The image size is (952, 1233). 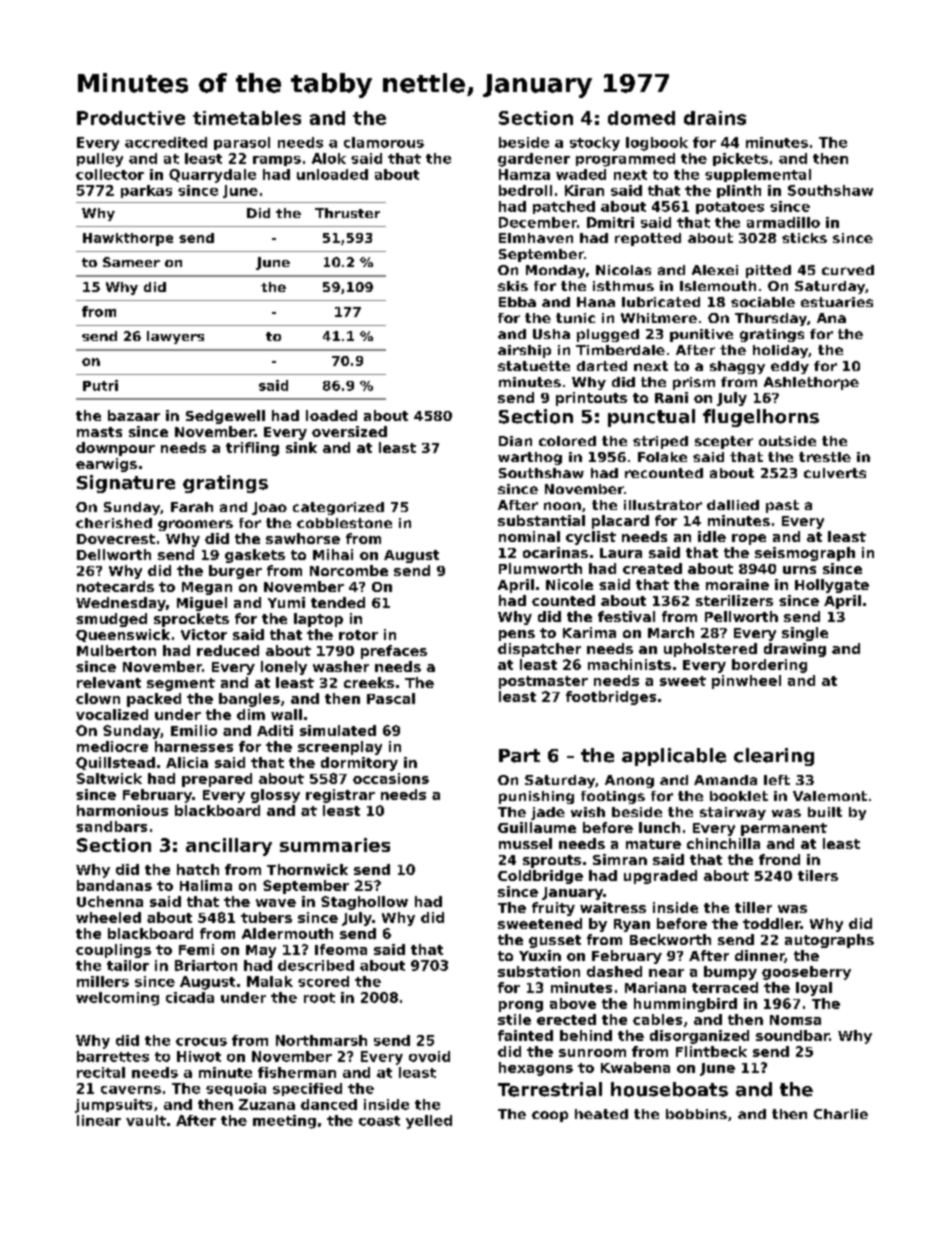 What do you see at coordinates (792, 1035) in the document?
I see `soundbar` at bounding box center [792, 1035].
